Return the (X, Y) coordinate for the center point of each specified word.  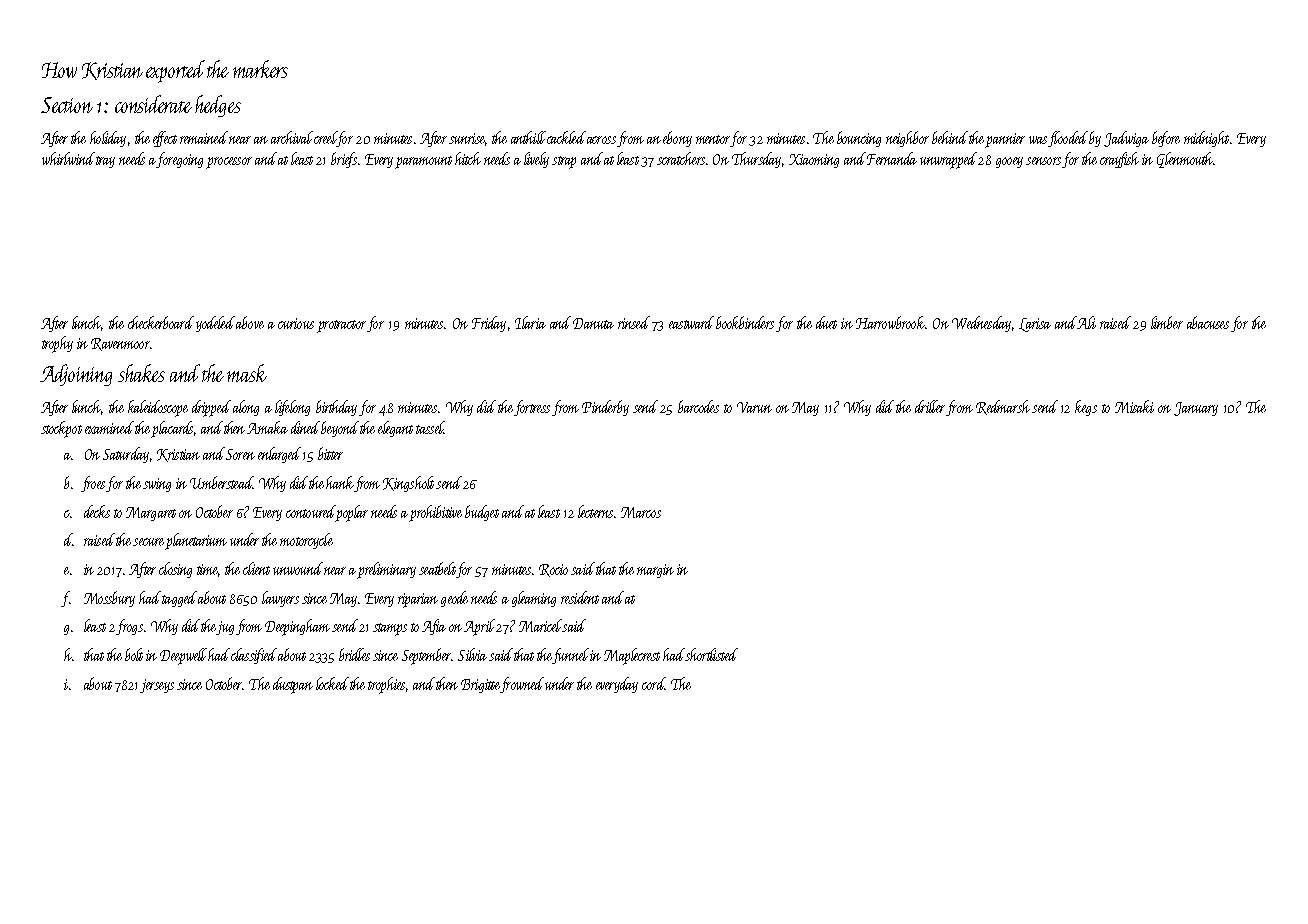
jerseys (157, 686)
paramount (423, 162)
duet (826, 322)
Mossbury (109, 599)
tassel (430, 427)
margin (655, 571)
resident (580, 597)
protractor (341, 326)
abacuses (1208, 322)
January (1196, 409)
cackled (566, 137)
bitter (330, 453)
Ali (1086, 322)
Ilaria (530, 322)
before (1166, 139)
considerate (153, 104)
